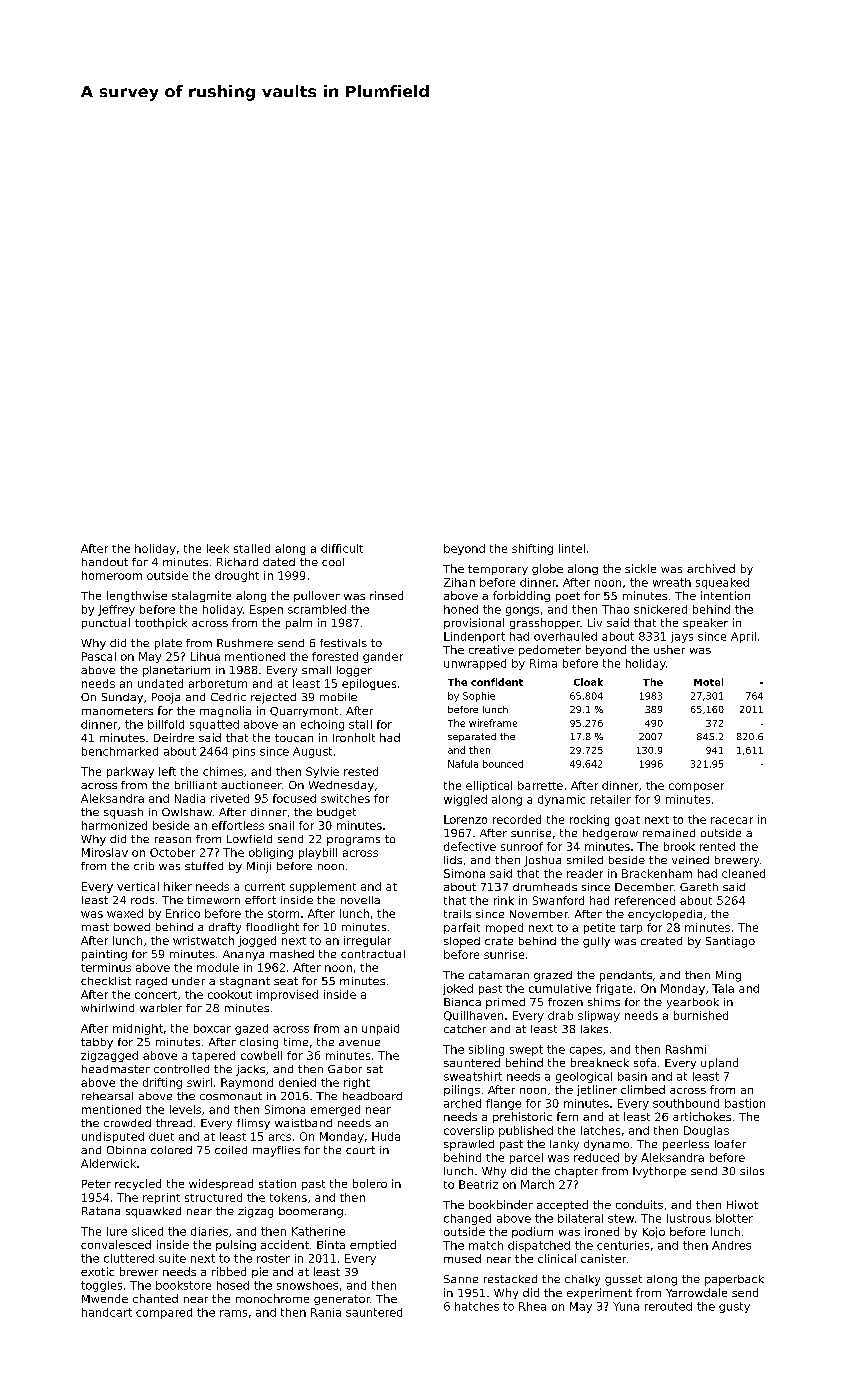 Image resolution: width=849 pixels, height=1400 pixels. Describe the element at coordinates (105, 562) in the page. I see `handout` at that location.
